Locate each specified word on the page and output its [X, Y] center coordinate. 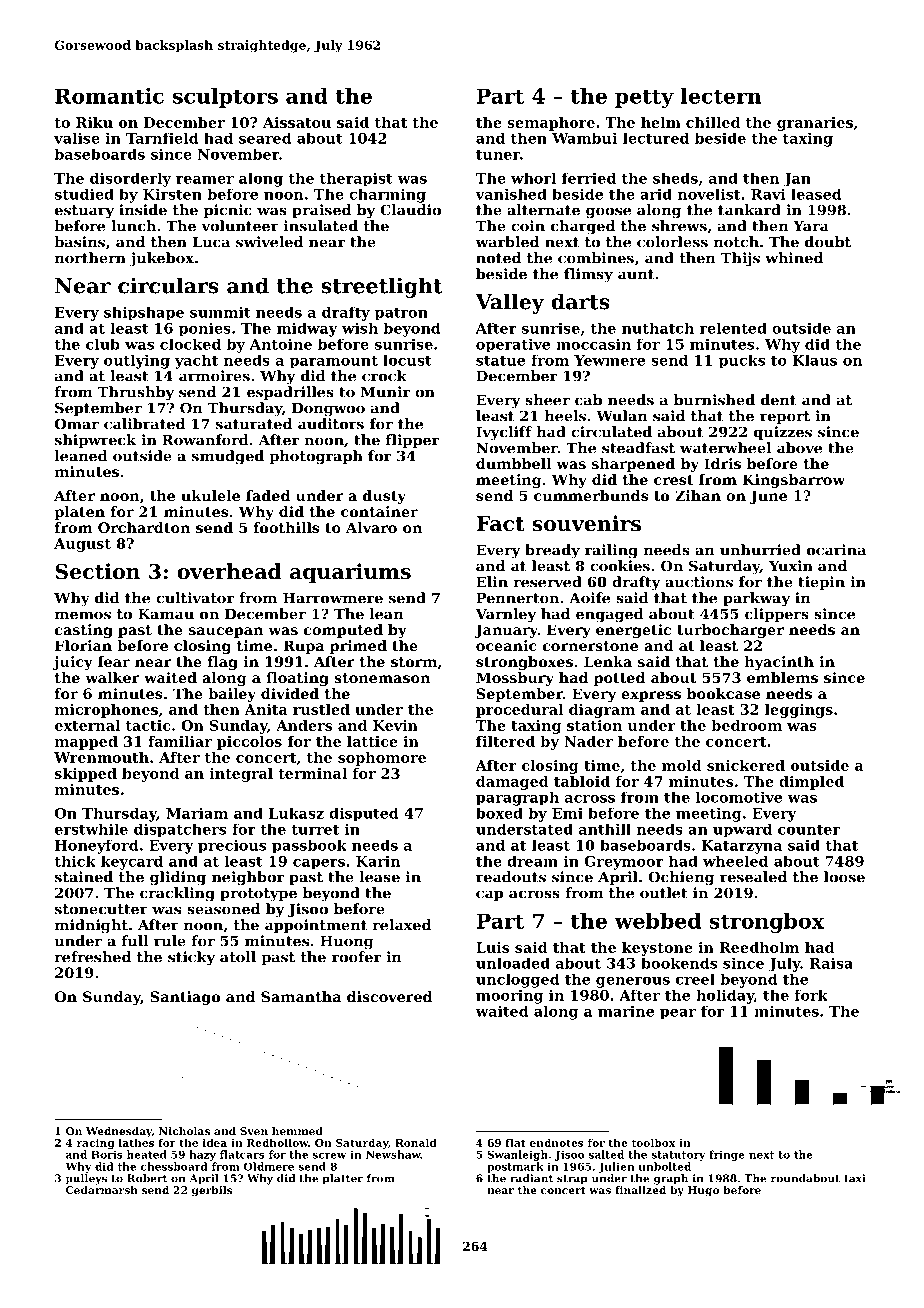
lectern [721, 96]
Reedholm [760, 947]
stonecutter [101, 909]
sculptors [225, 98]
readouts [511, 877]
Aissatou [297, 122]
